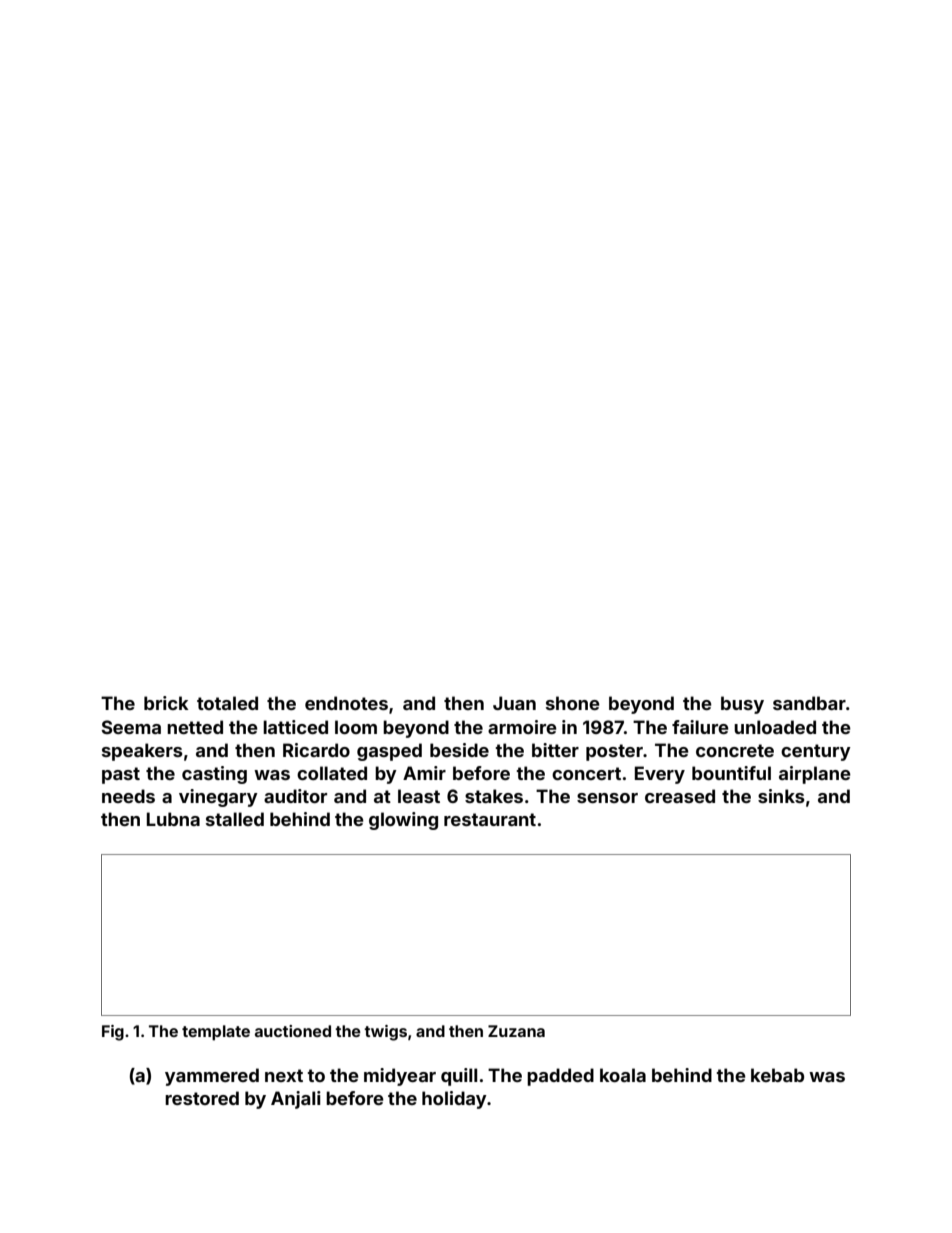 This document has width=952, height=1233. What do you see at coordinates (680, 796) in the document?
I see `creased` at bounding box center [680, 796].
